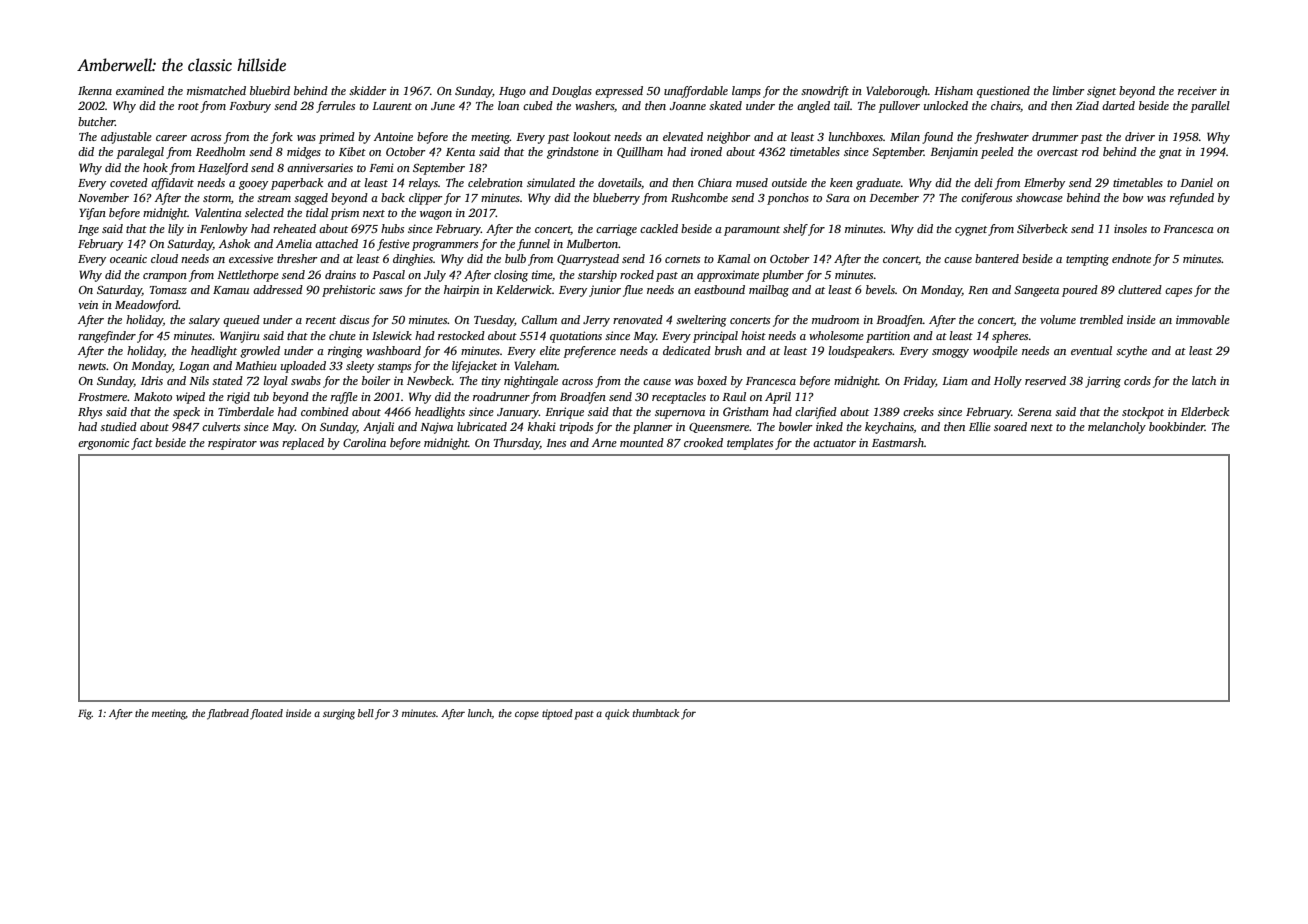 The image size is (1308, 924). What do you see at coordinates (1010, 426) in the screenshot?
I see `soared` at bounding box center [1010, 426].
